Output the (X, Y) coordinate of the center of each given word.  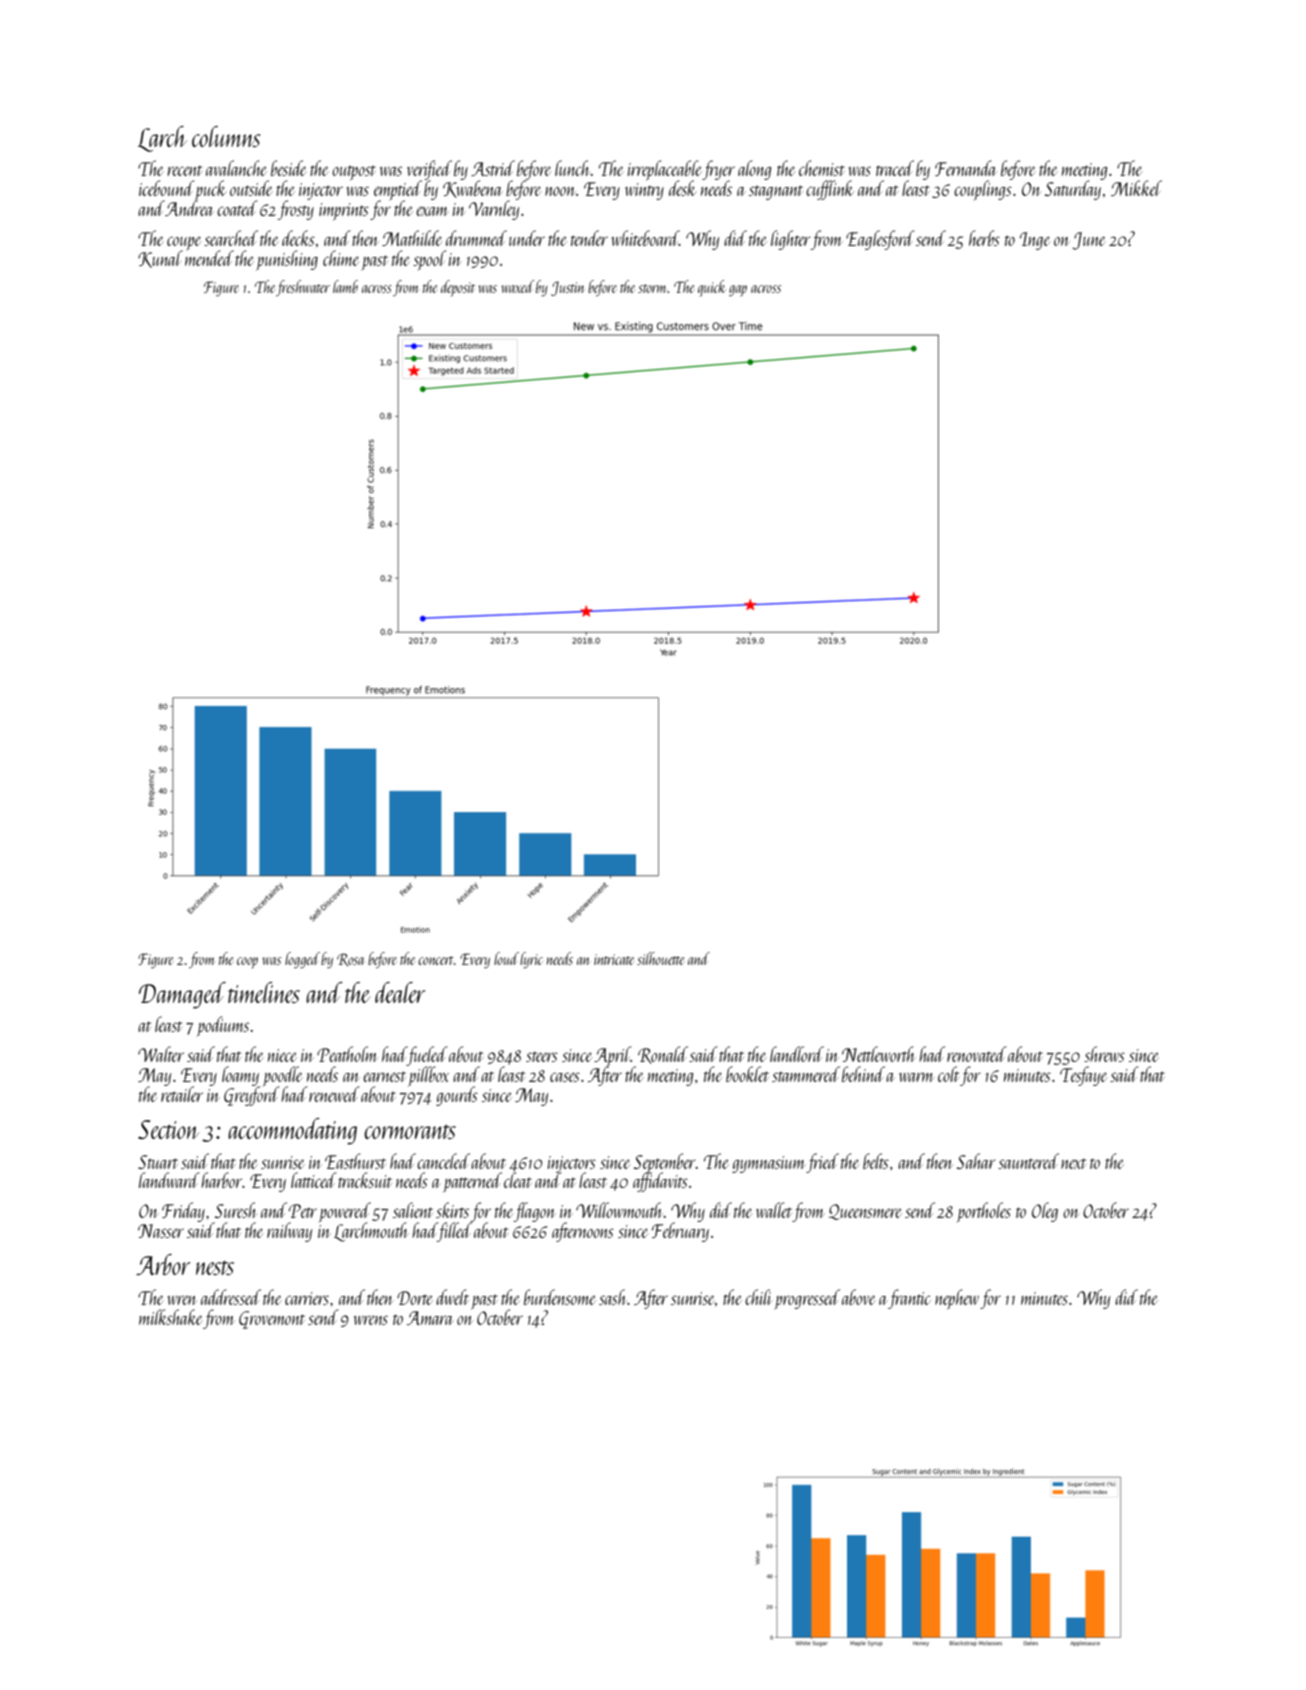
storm (653, 288)
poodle (283, 1076)
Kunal (160, 259)
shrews (1104, 1054)
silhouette (660, 958)
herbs (984, 238)
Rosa (350, 960)
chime (341, 258)
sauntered (1028, 1161)
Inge (1035, 241)
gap (738, 291)
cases (565, 1077)
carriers (307, 1298)
